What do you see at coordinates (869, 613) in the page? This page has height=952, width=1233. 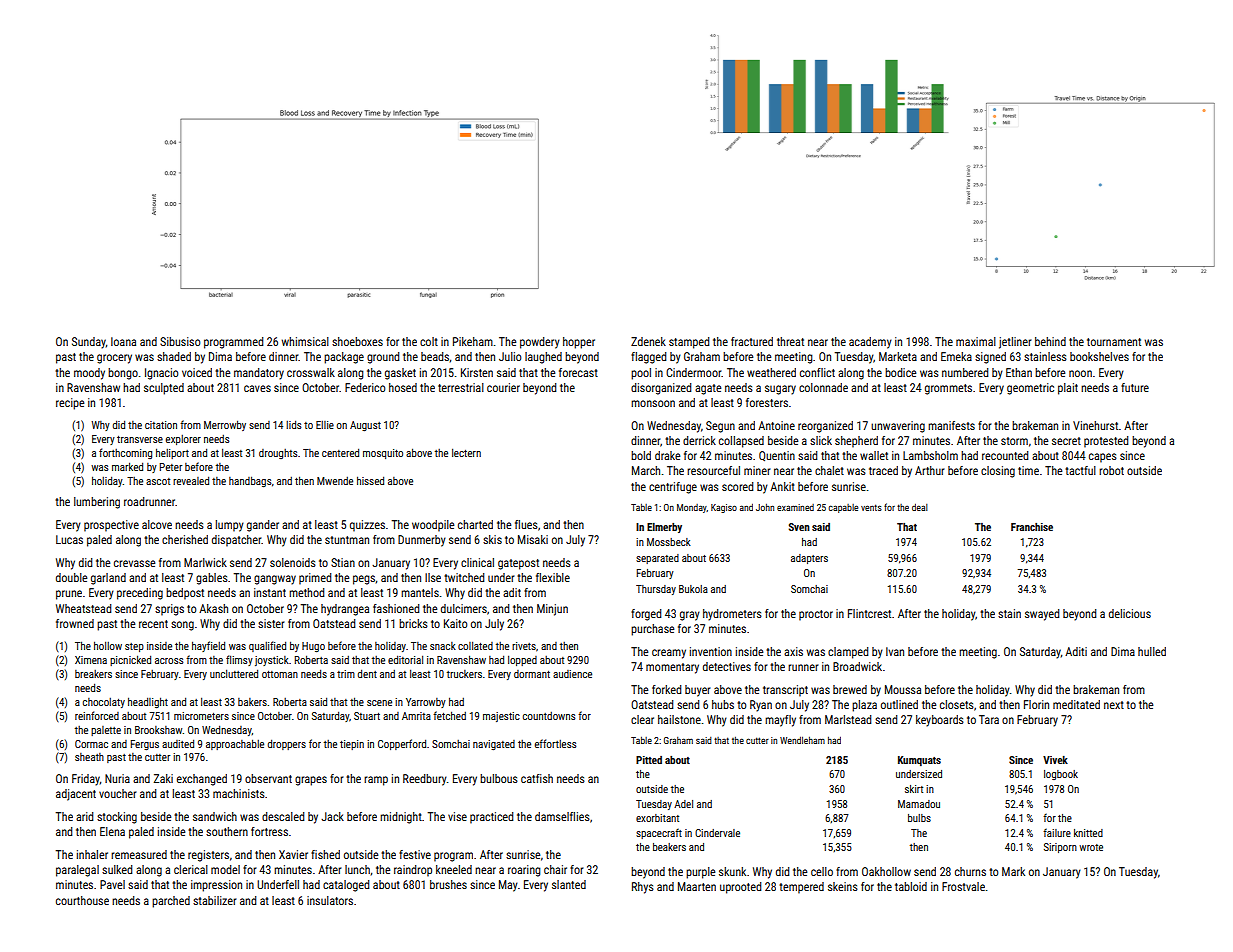 I see `Flintcrest` at bounding box center [869, 613].
